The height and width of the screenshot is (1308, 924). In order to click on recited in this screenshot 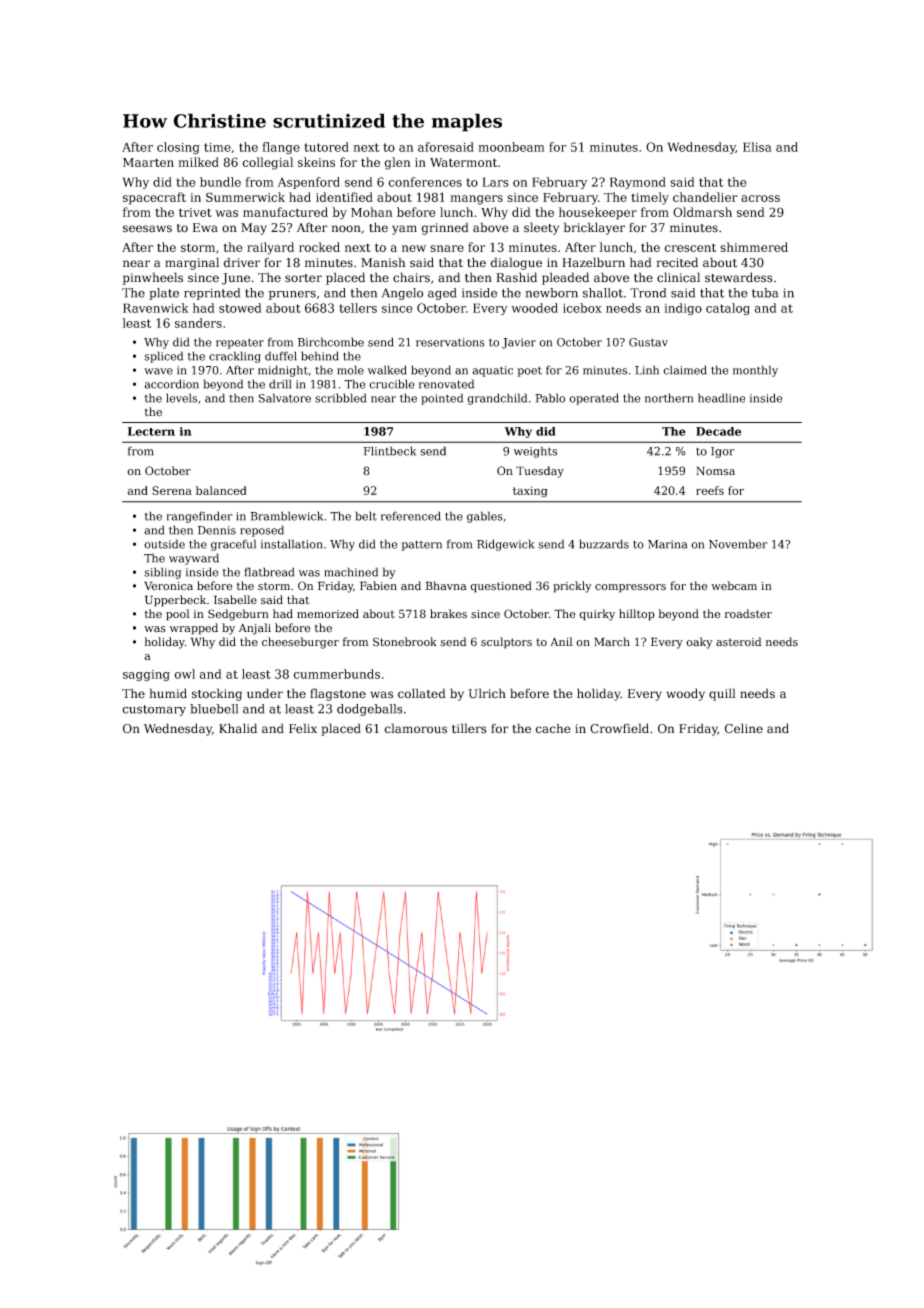, I will do `click(677, 262)`.
